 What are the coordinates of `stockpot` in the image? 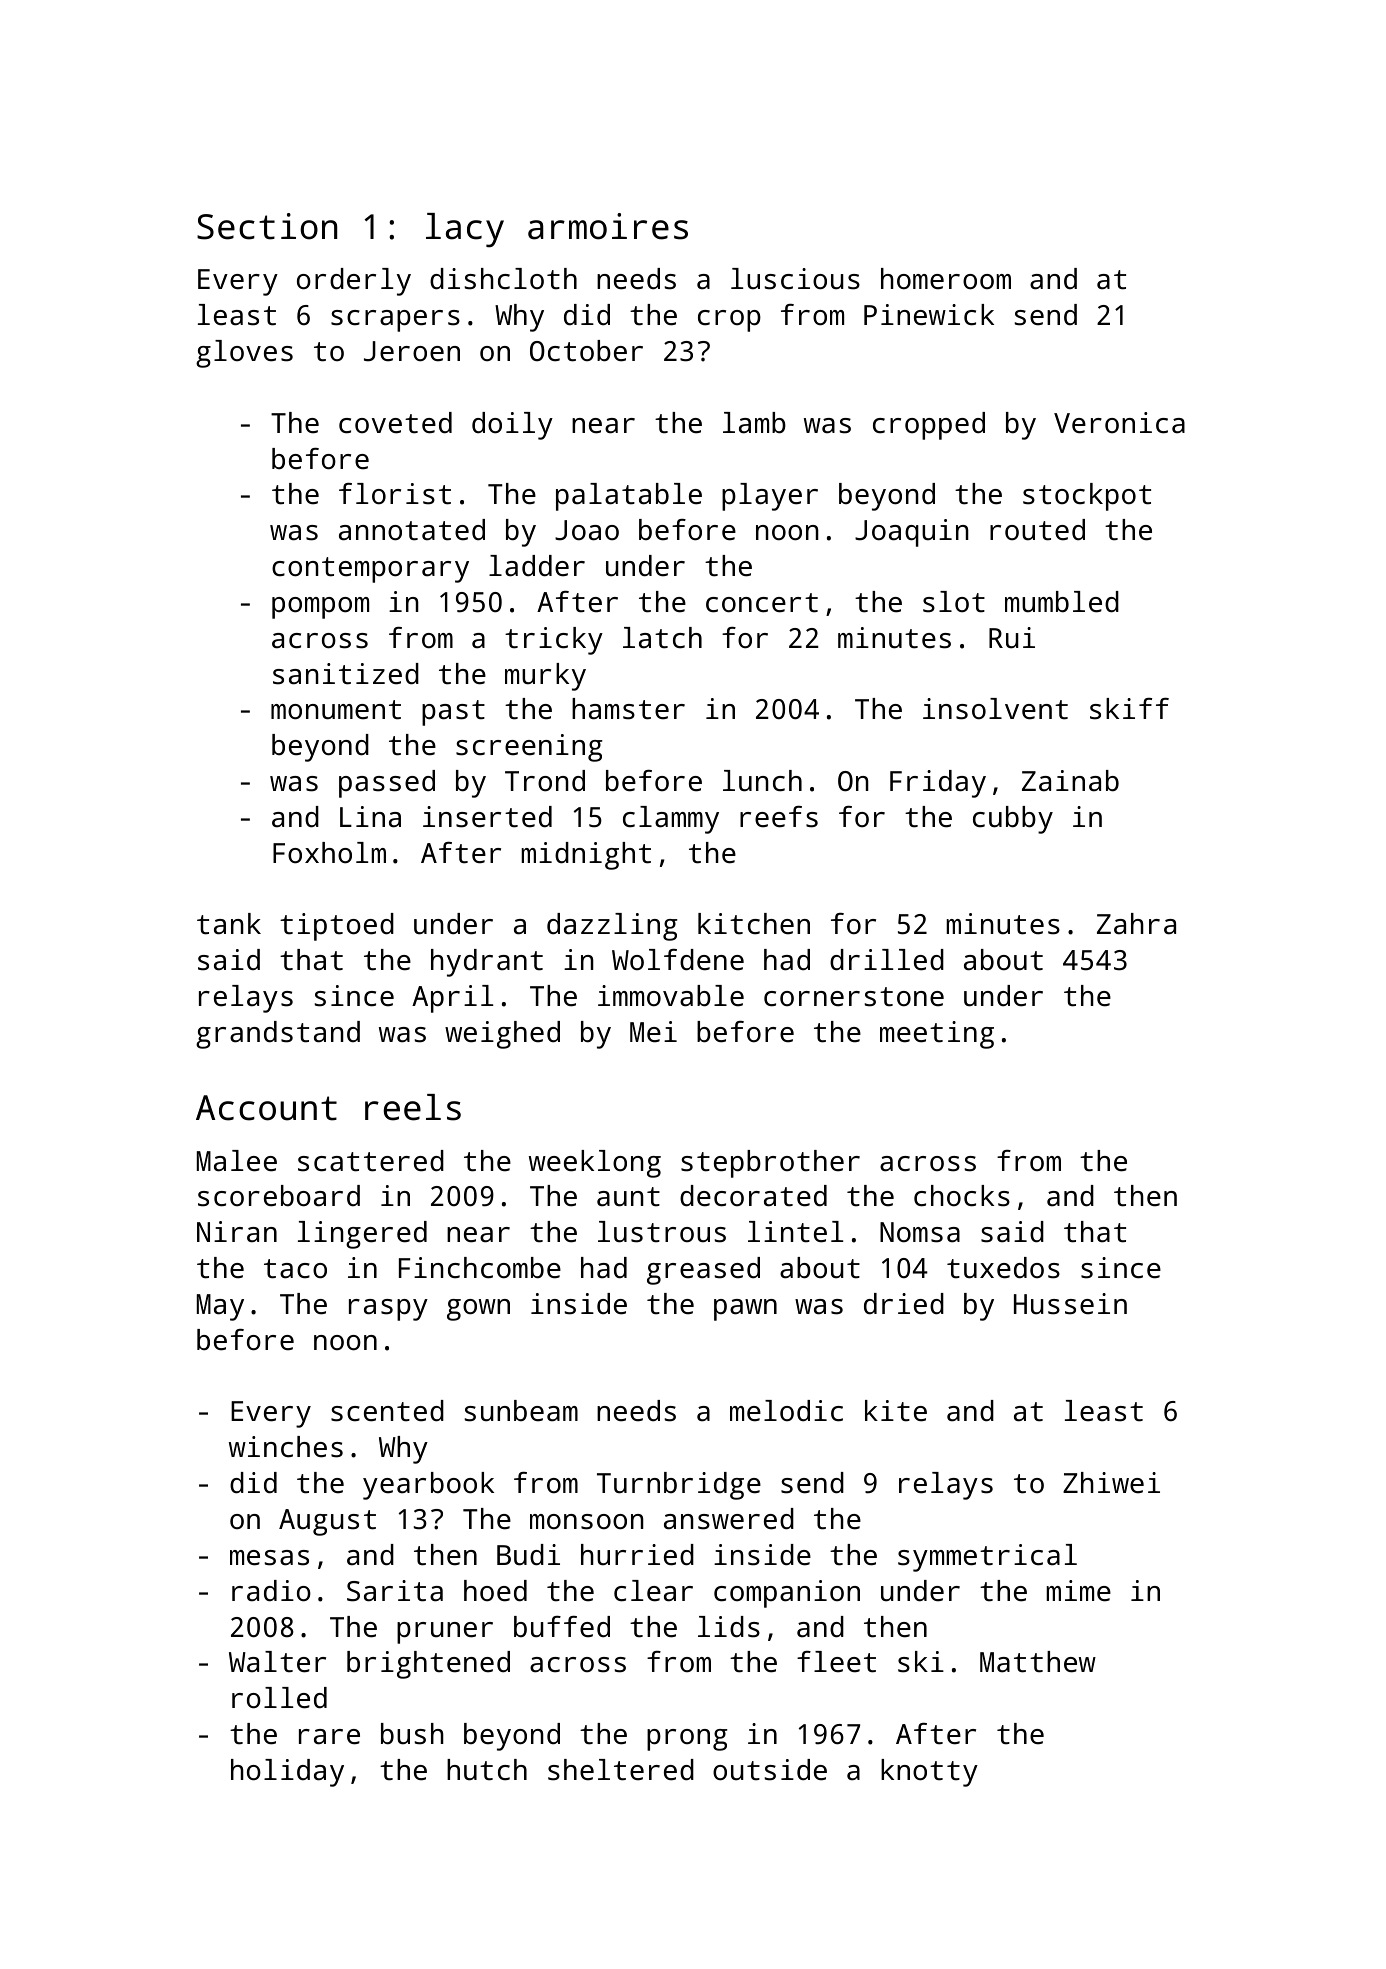 It's located at (1087, 497).
